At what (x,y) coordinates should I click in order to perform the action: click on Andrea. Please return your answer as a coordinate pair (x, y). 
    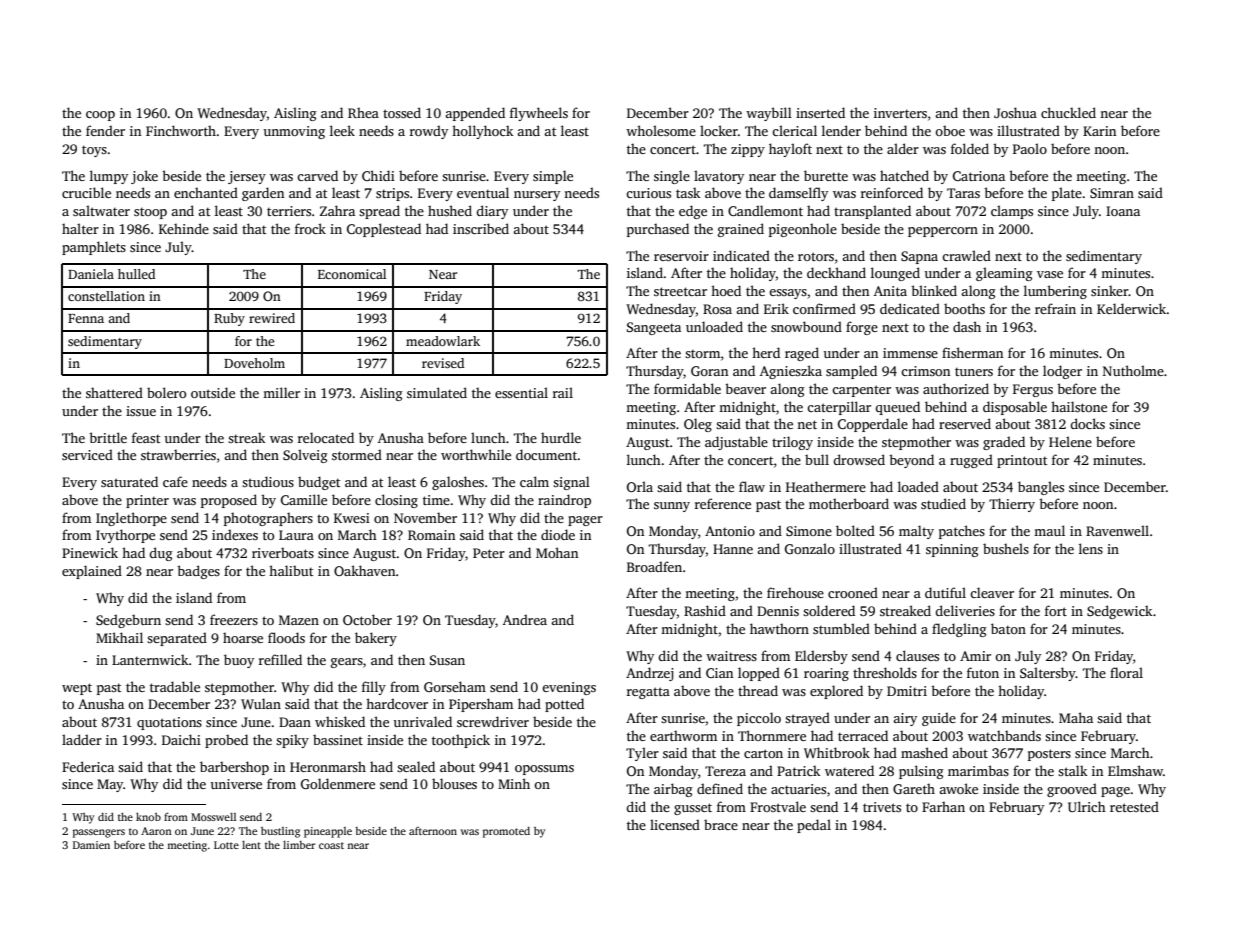
    Looking at the image, I should click on (525, 619).
